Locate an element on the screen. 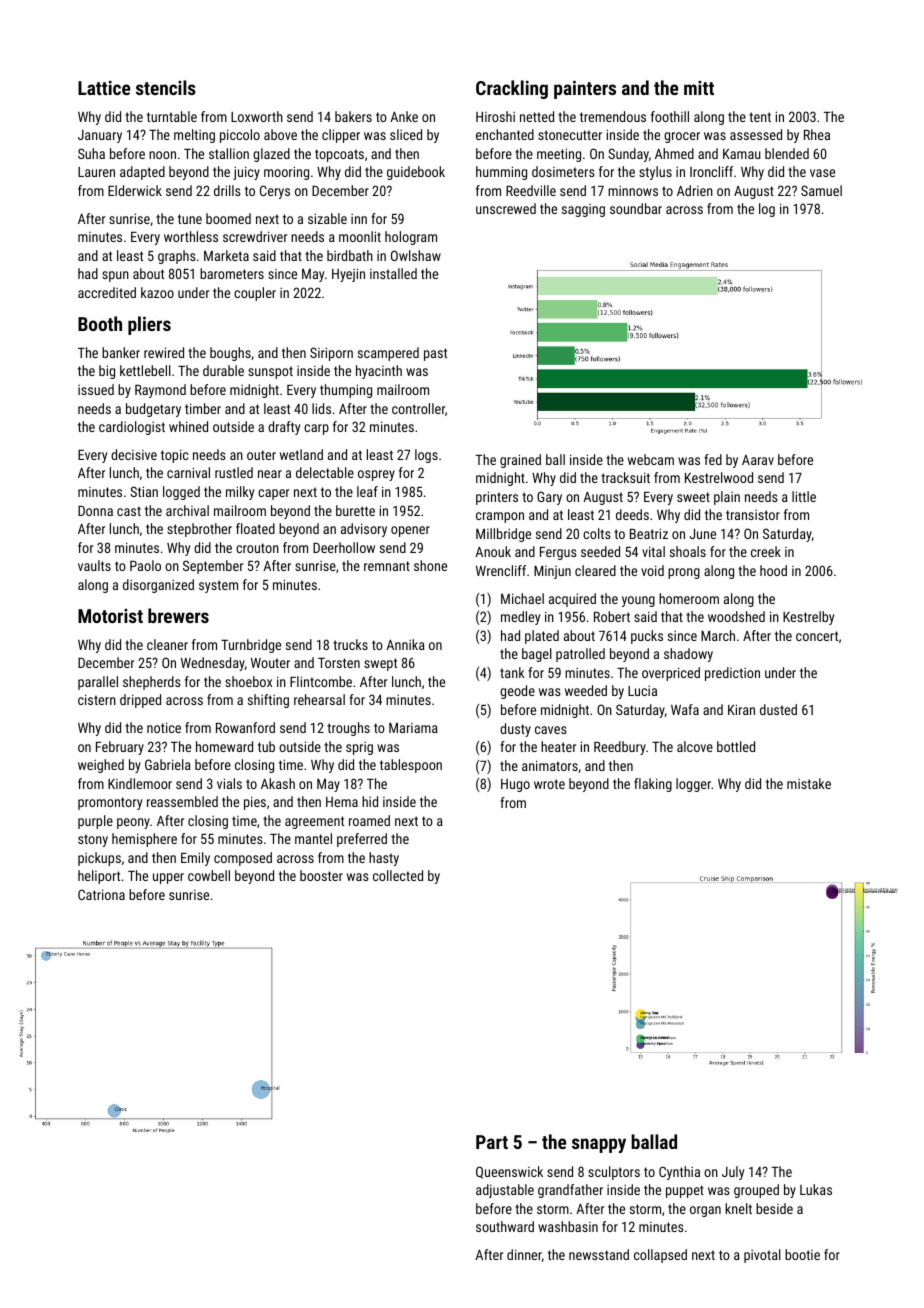 Image resolution: width=924 pixels, height=1308 pixels. Catriona is located at coordinates (101, 894).
